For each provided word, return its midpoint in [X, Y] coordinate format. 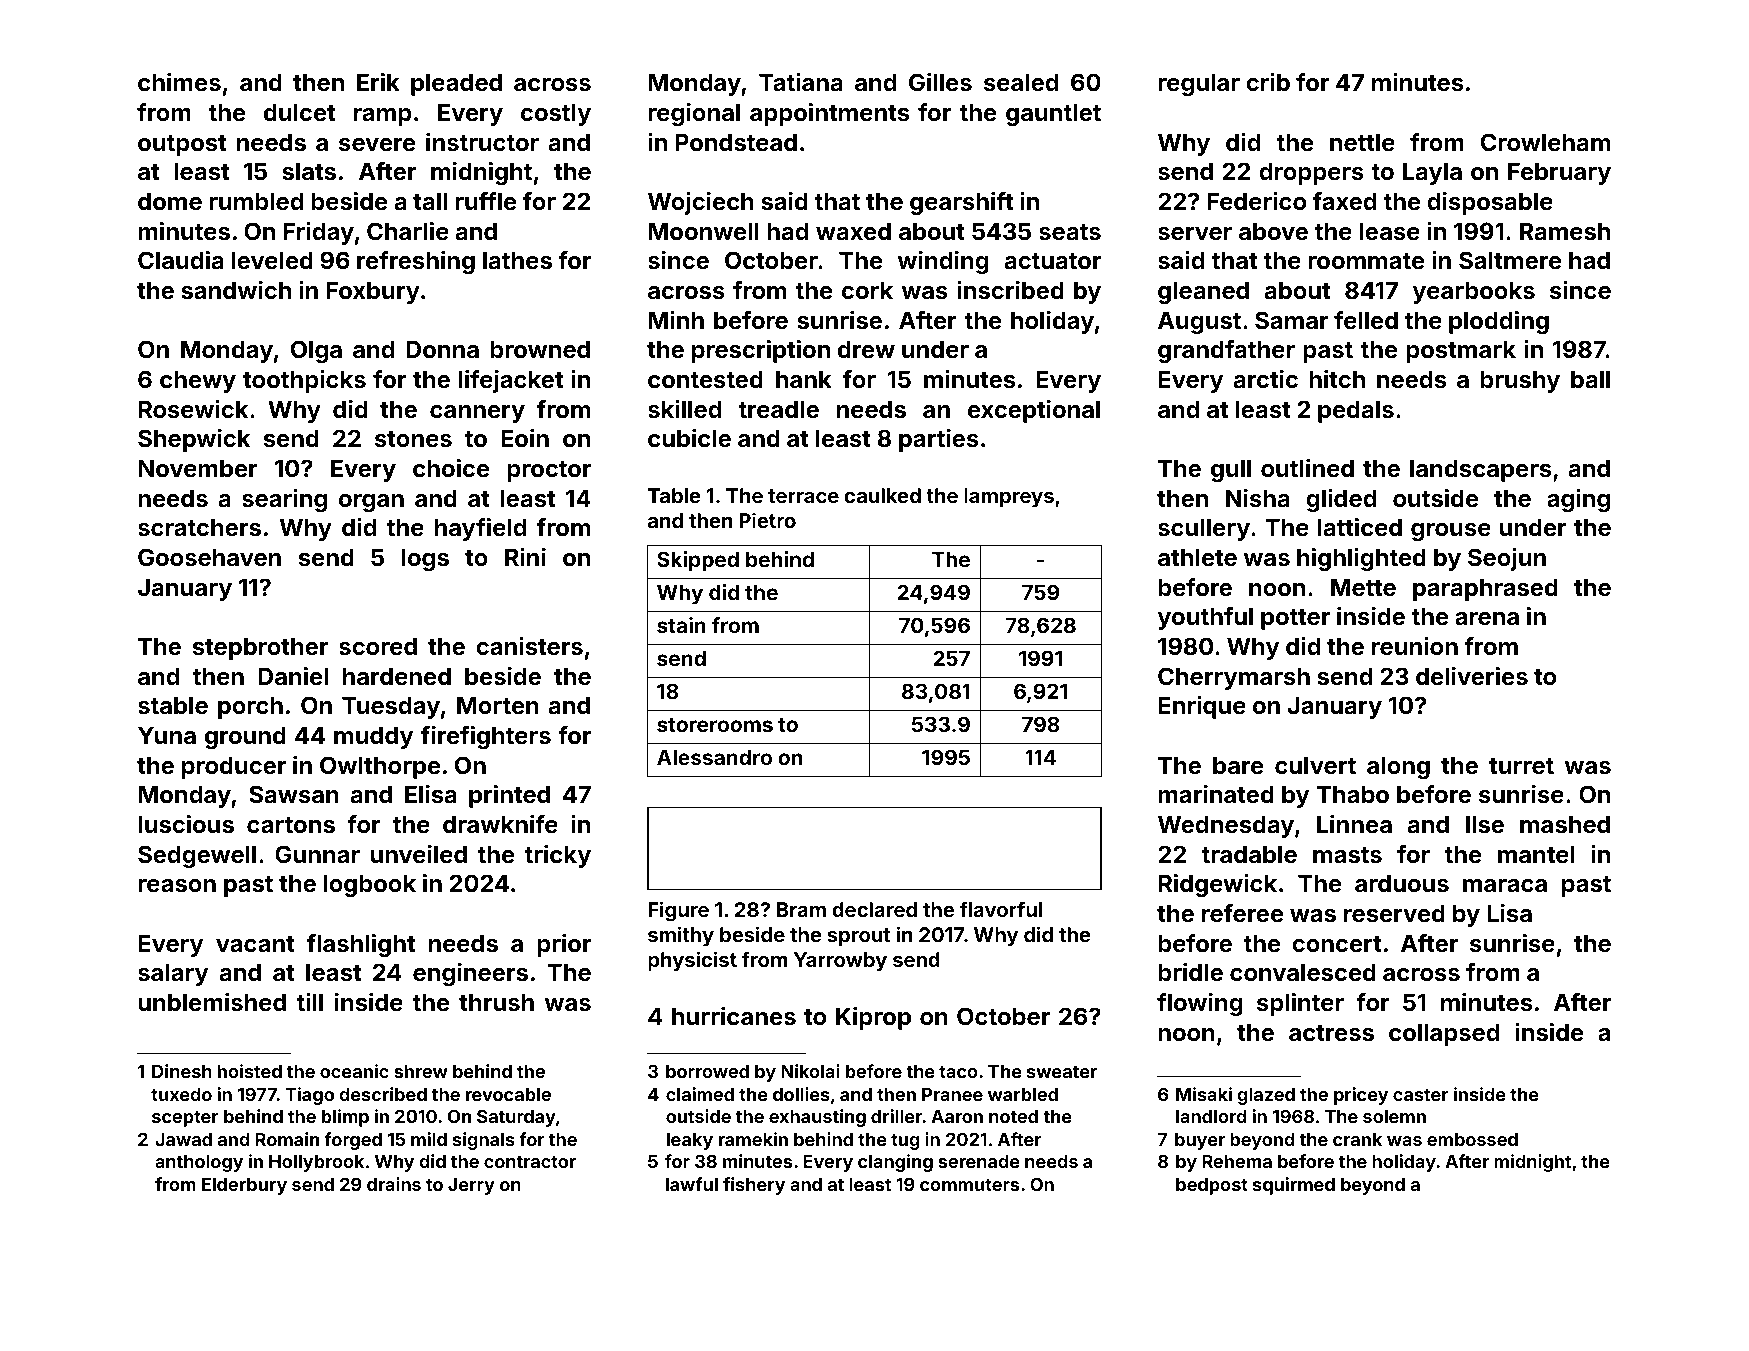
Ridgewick [1218, 885]
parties [939, 440]
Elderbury [244, 1186]
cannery [477, 414]
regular [1199, 84]
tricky [557, 856]
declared [875, 909]
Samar [1292, 320]
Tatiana [801, 82]
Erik [378, 82]
